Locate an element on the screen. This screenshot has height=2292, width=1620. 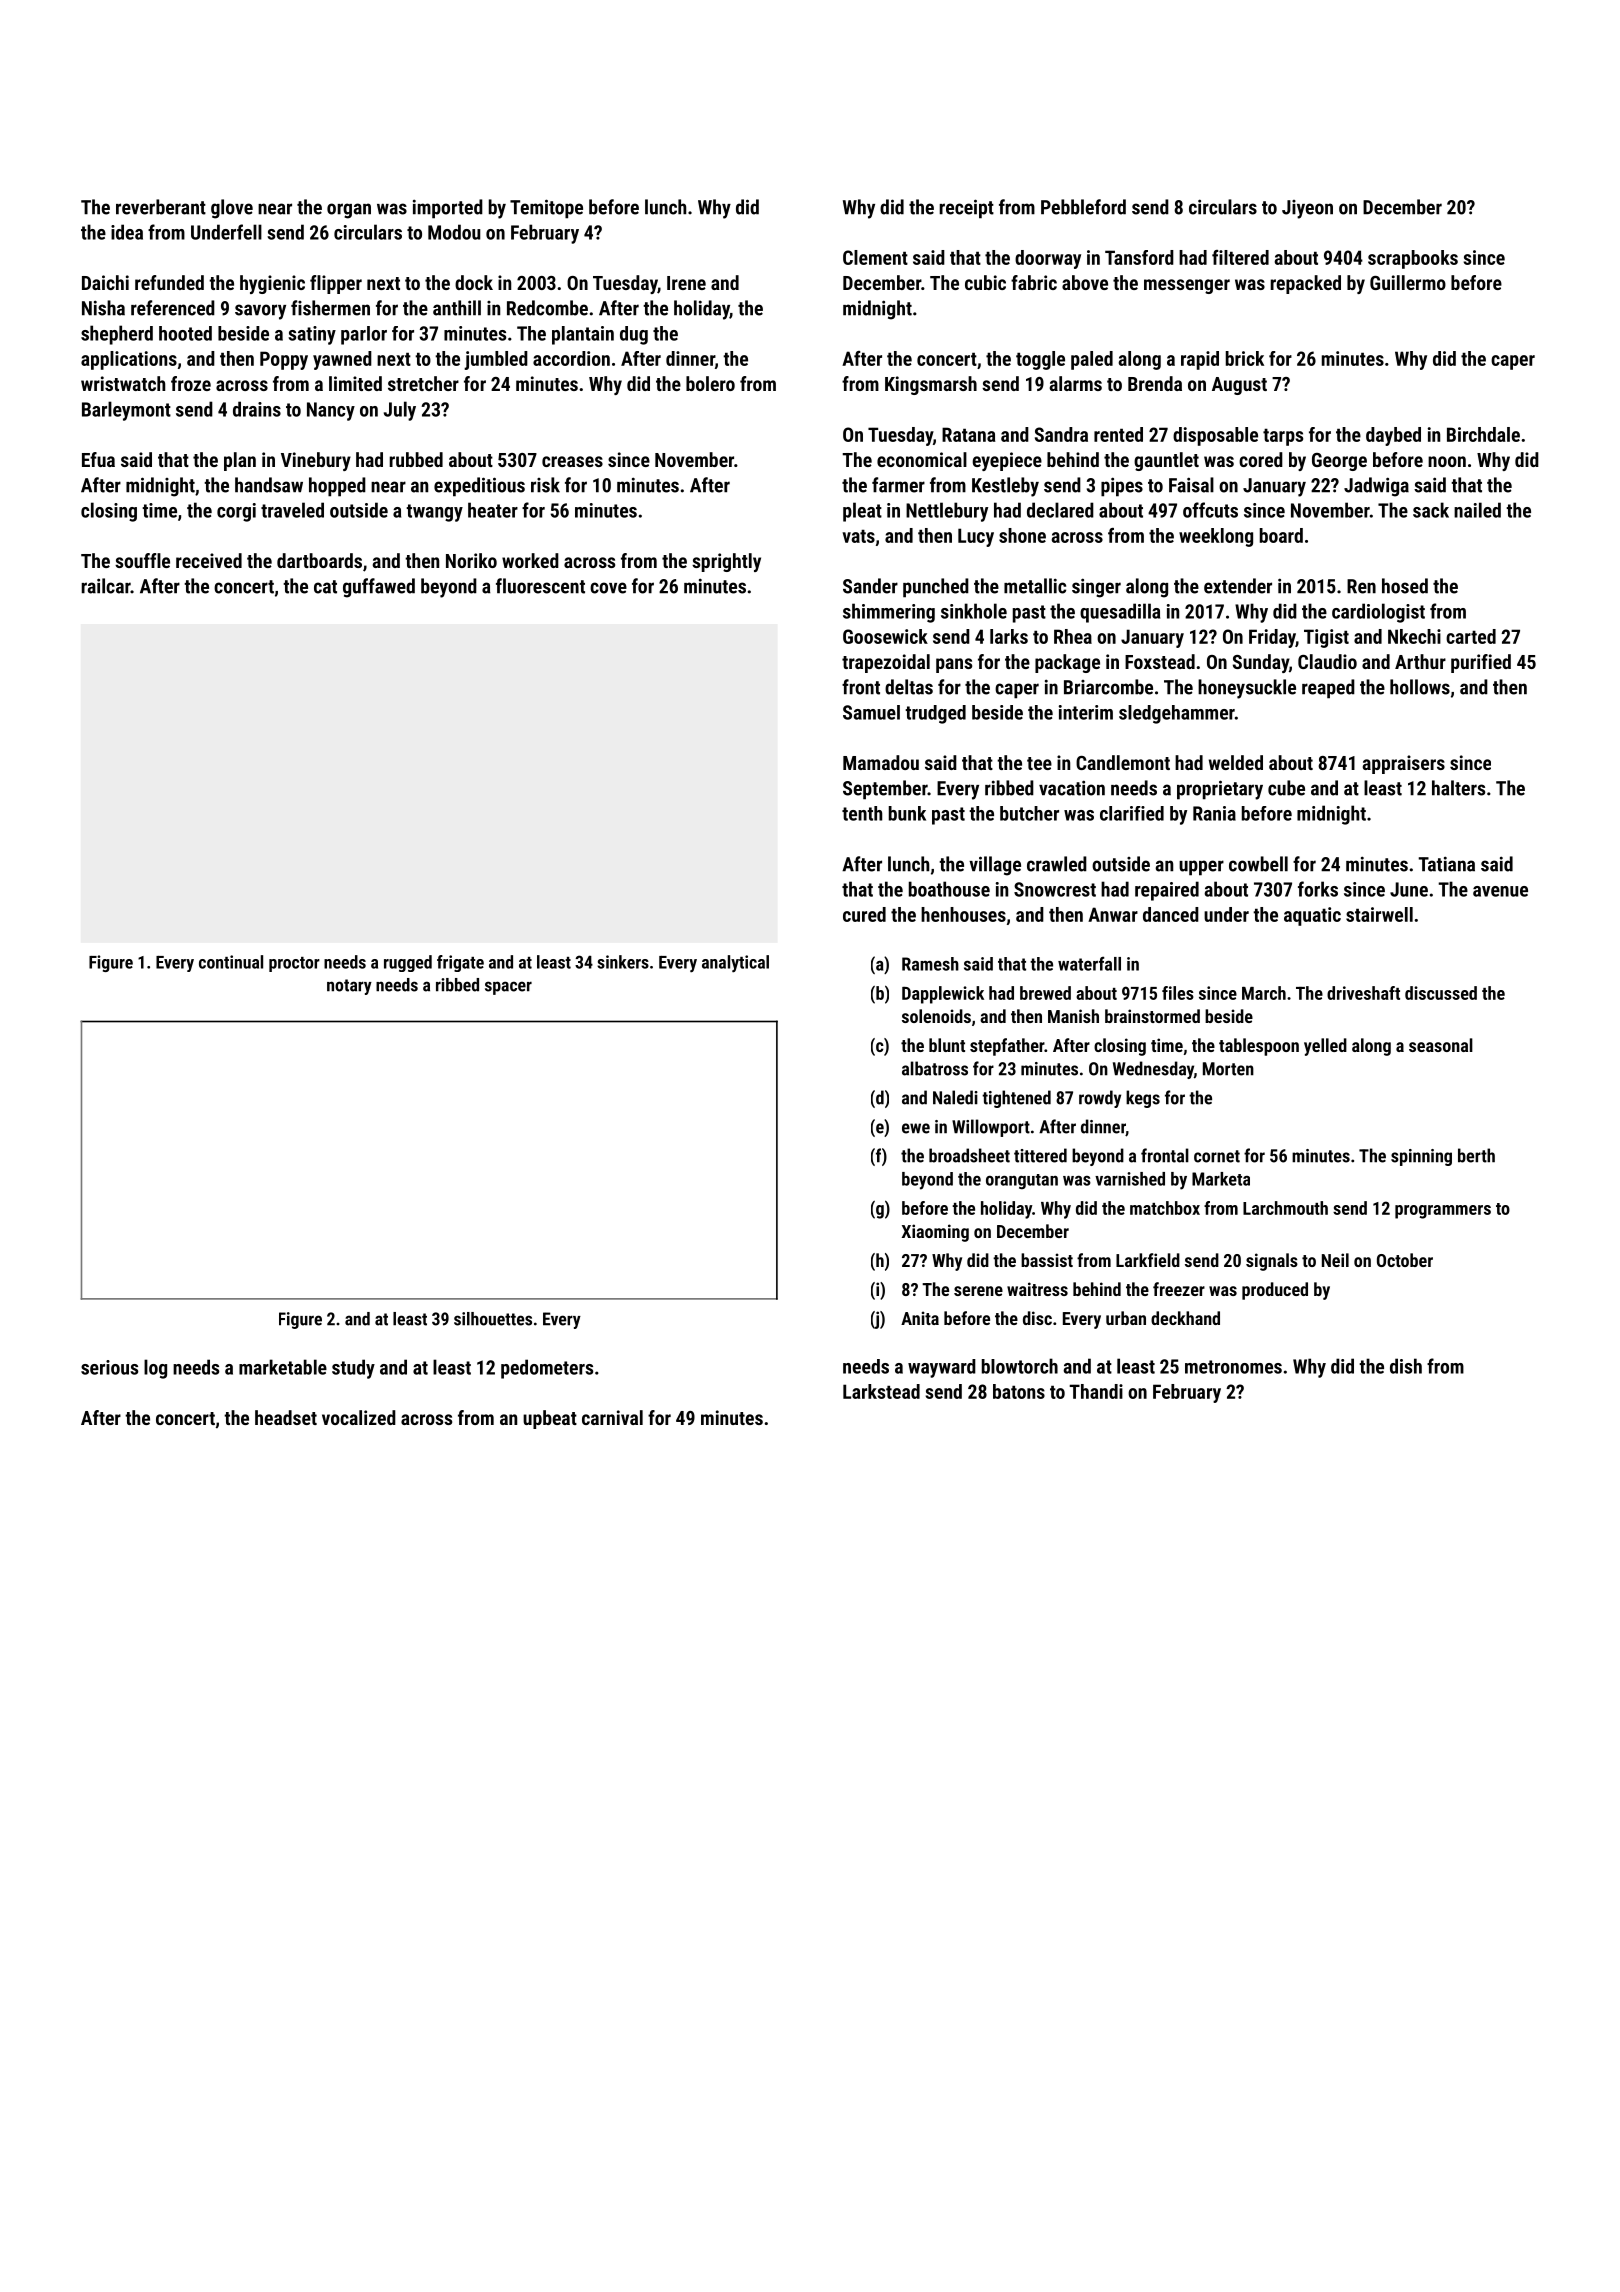
jumbled is located at coordinates (496, 360).
